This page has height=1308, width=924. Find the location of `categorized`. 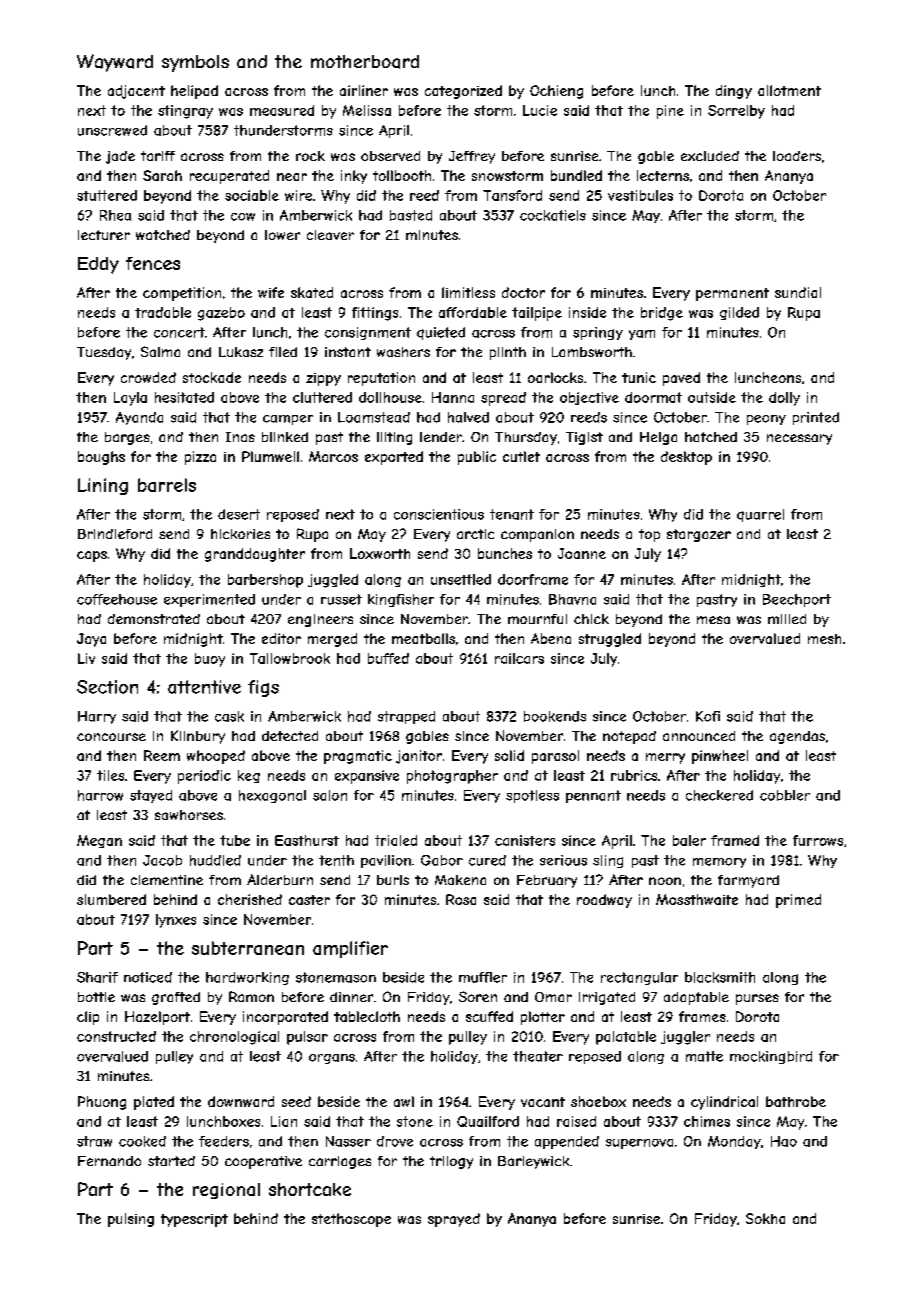

categorized is located at coordinates (463, 92).
